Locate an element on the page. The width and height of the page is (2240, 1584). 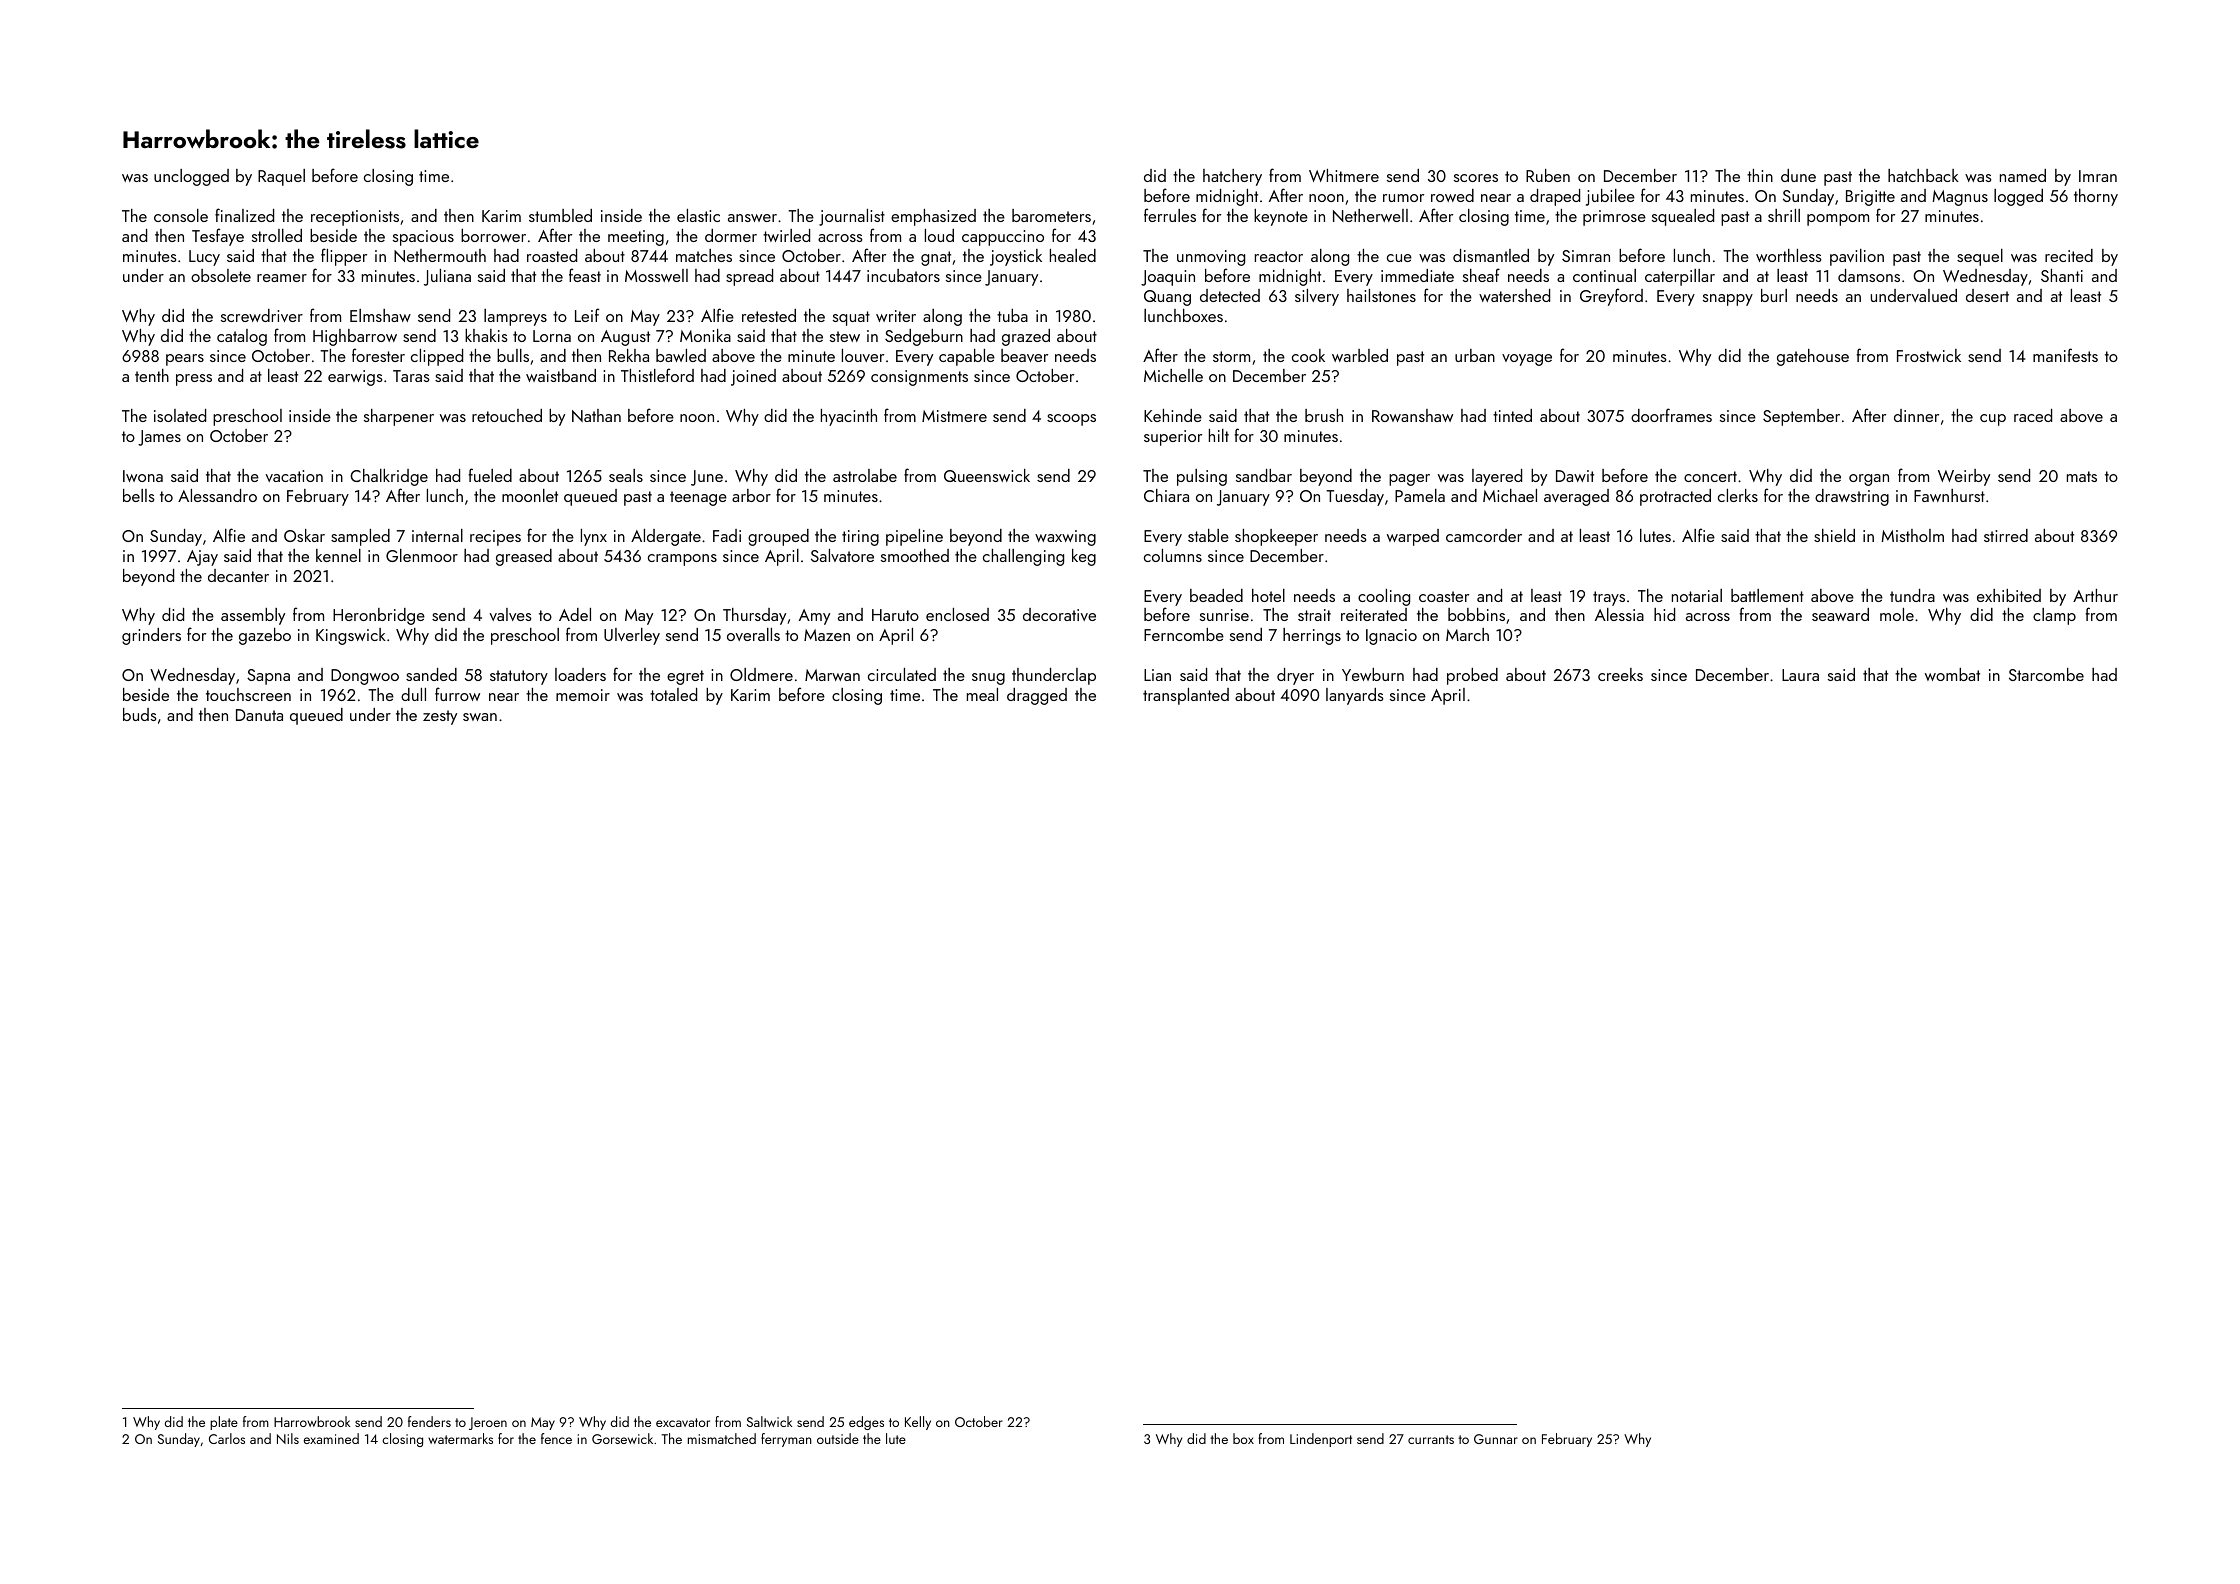
fenders is located at coordinates (429, 1421).
